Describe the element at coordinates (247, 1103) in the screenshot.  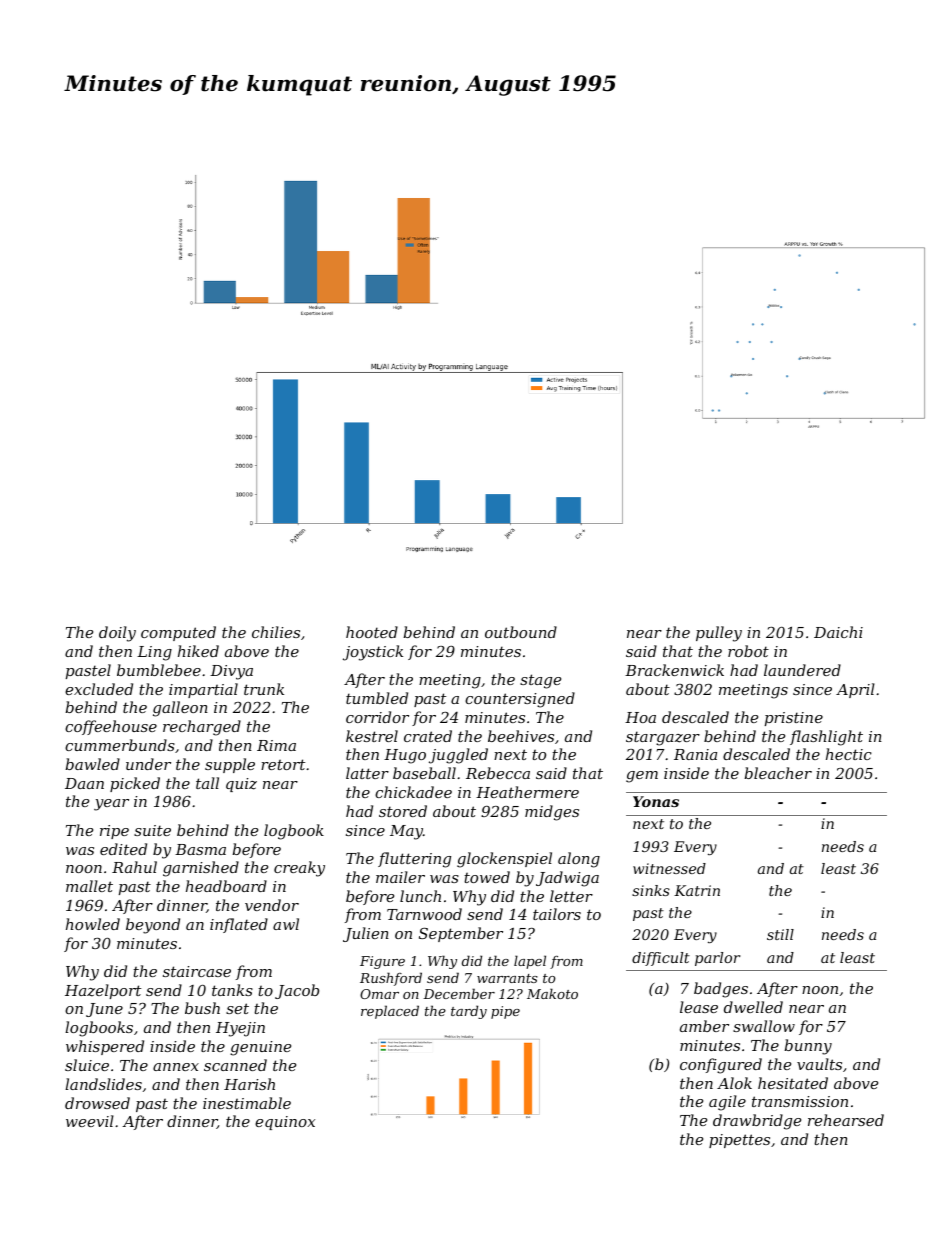
I see `inestimable` at that location.
